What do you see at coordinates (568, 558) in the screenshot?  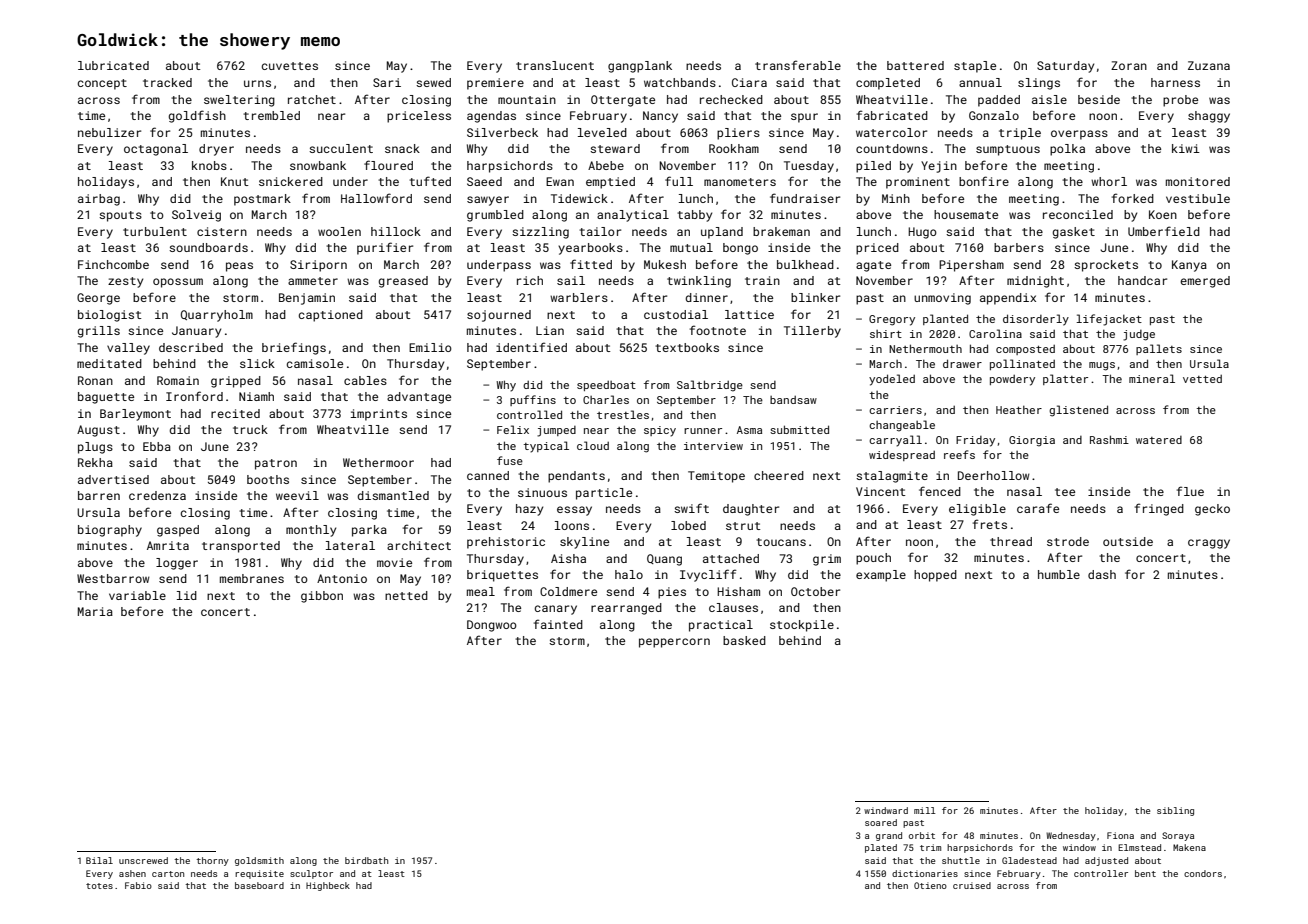 I see `Aisha` at bounding box center [568, 558].
